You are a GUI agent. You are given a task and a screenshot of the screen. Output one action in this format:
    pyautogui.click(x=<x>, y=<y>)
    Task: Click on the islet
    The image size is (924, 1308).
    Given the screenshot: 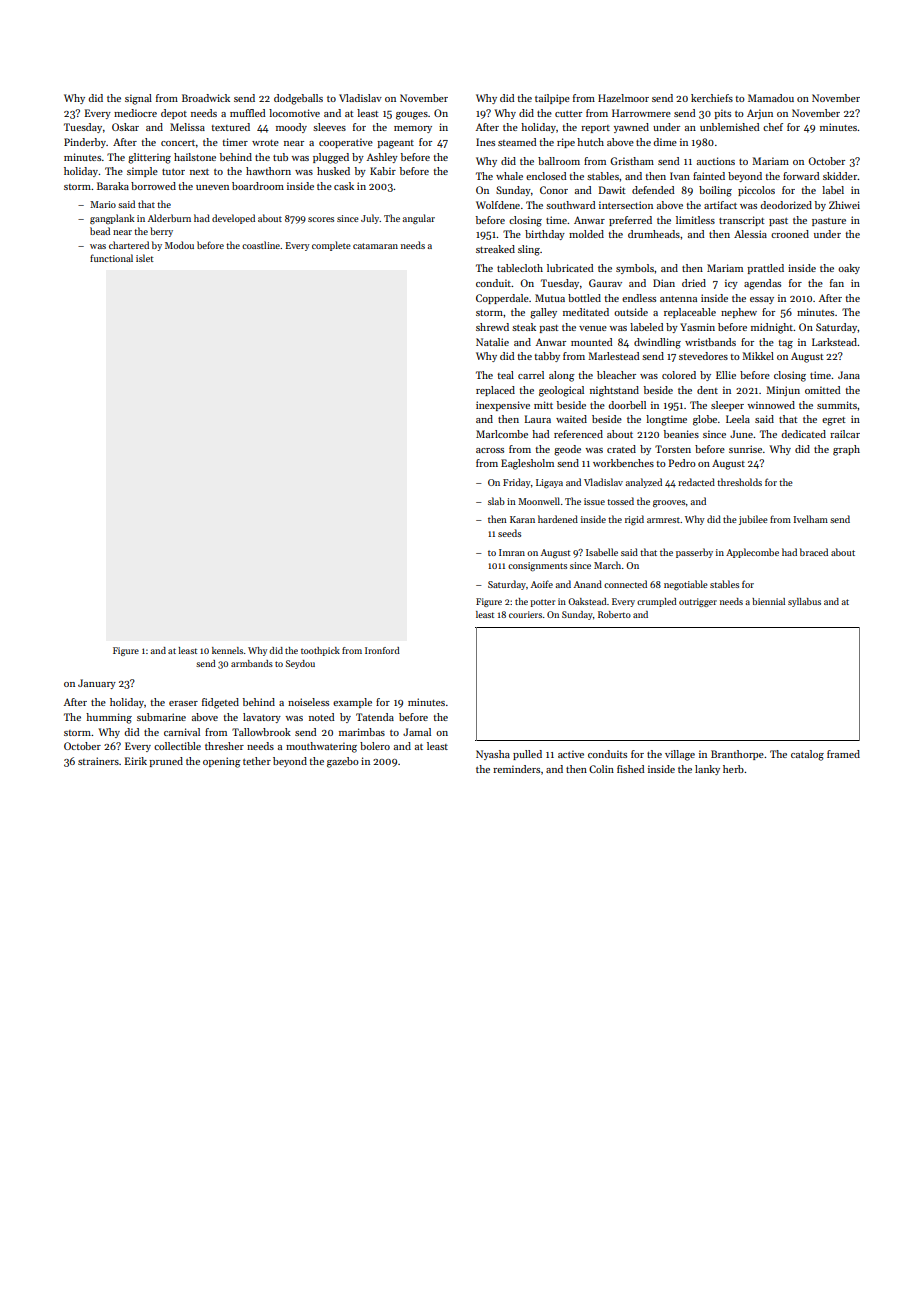 What is the action you would take?
    pyautogui.click(x=145, y=258)
